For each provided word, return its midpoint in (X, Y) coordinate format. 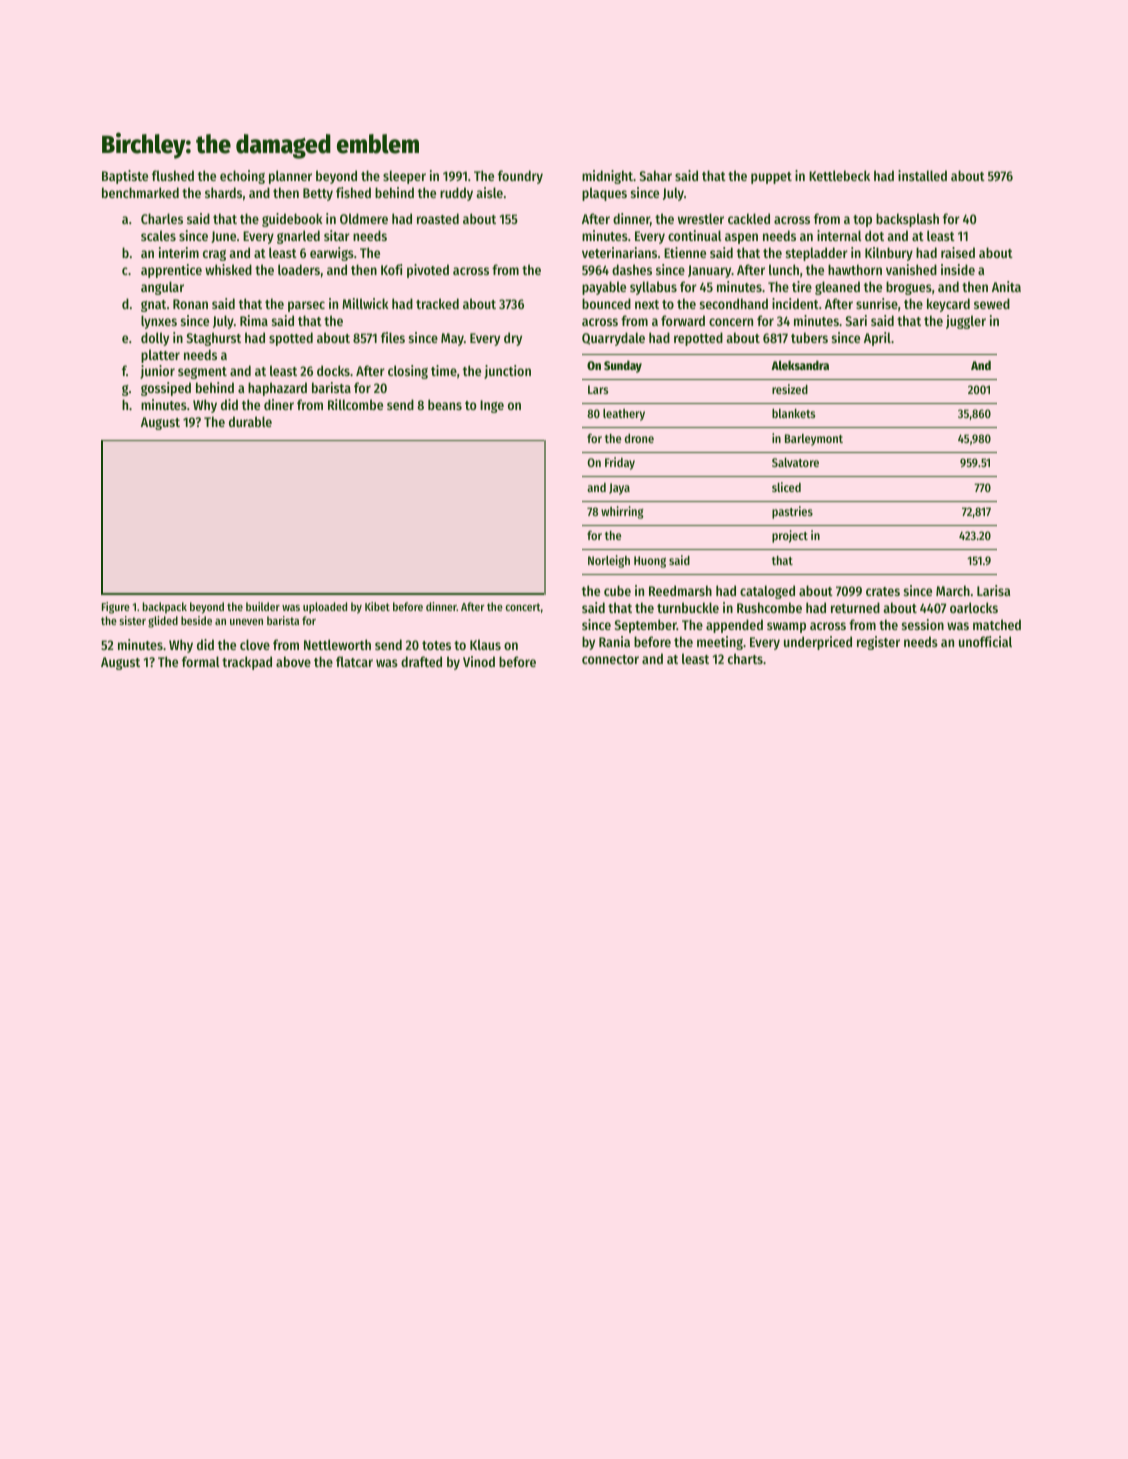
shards (223, 192)
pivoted (428, 271)
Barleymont (814, 440)
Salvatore (795, 462)
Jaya (619, 489)
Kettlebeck (839, 175)
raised (958, 252)
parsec (306, 306)
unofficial (985, 641)
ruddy (456, 194)
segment (202, 373)
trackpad (247, 663)
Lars (598, 389)
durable (250, 421)
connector (610, 659)
